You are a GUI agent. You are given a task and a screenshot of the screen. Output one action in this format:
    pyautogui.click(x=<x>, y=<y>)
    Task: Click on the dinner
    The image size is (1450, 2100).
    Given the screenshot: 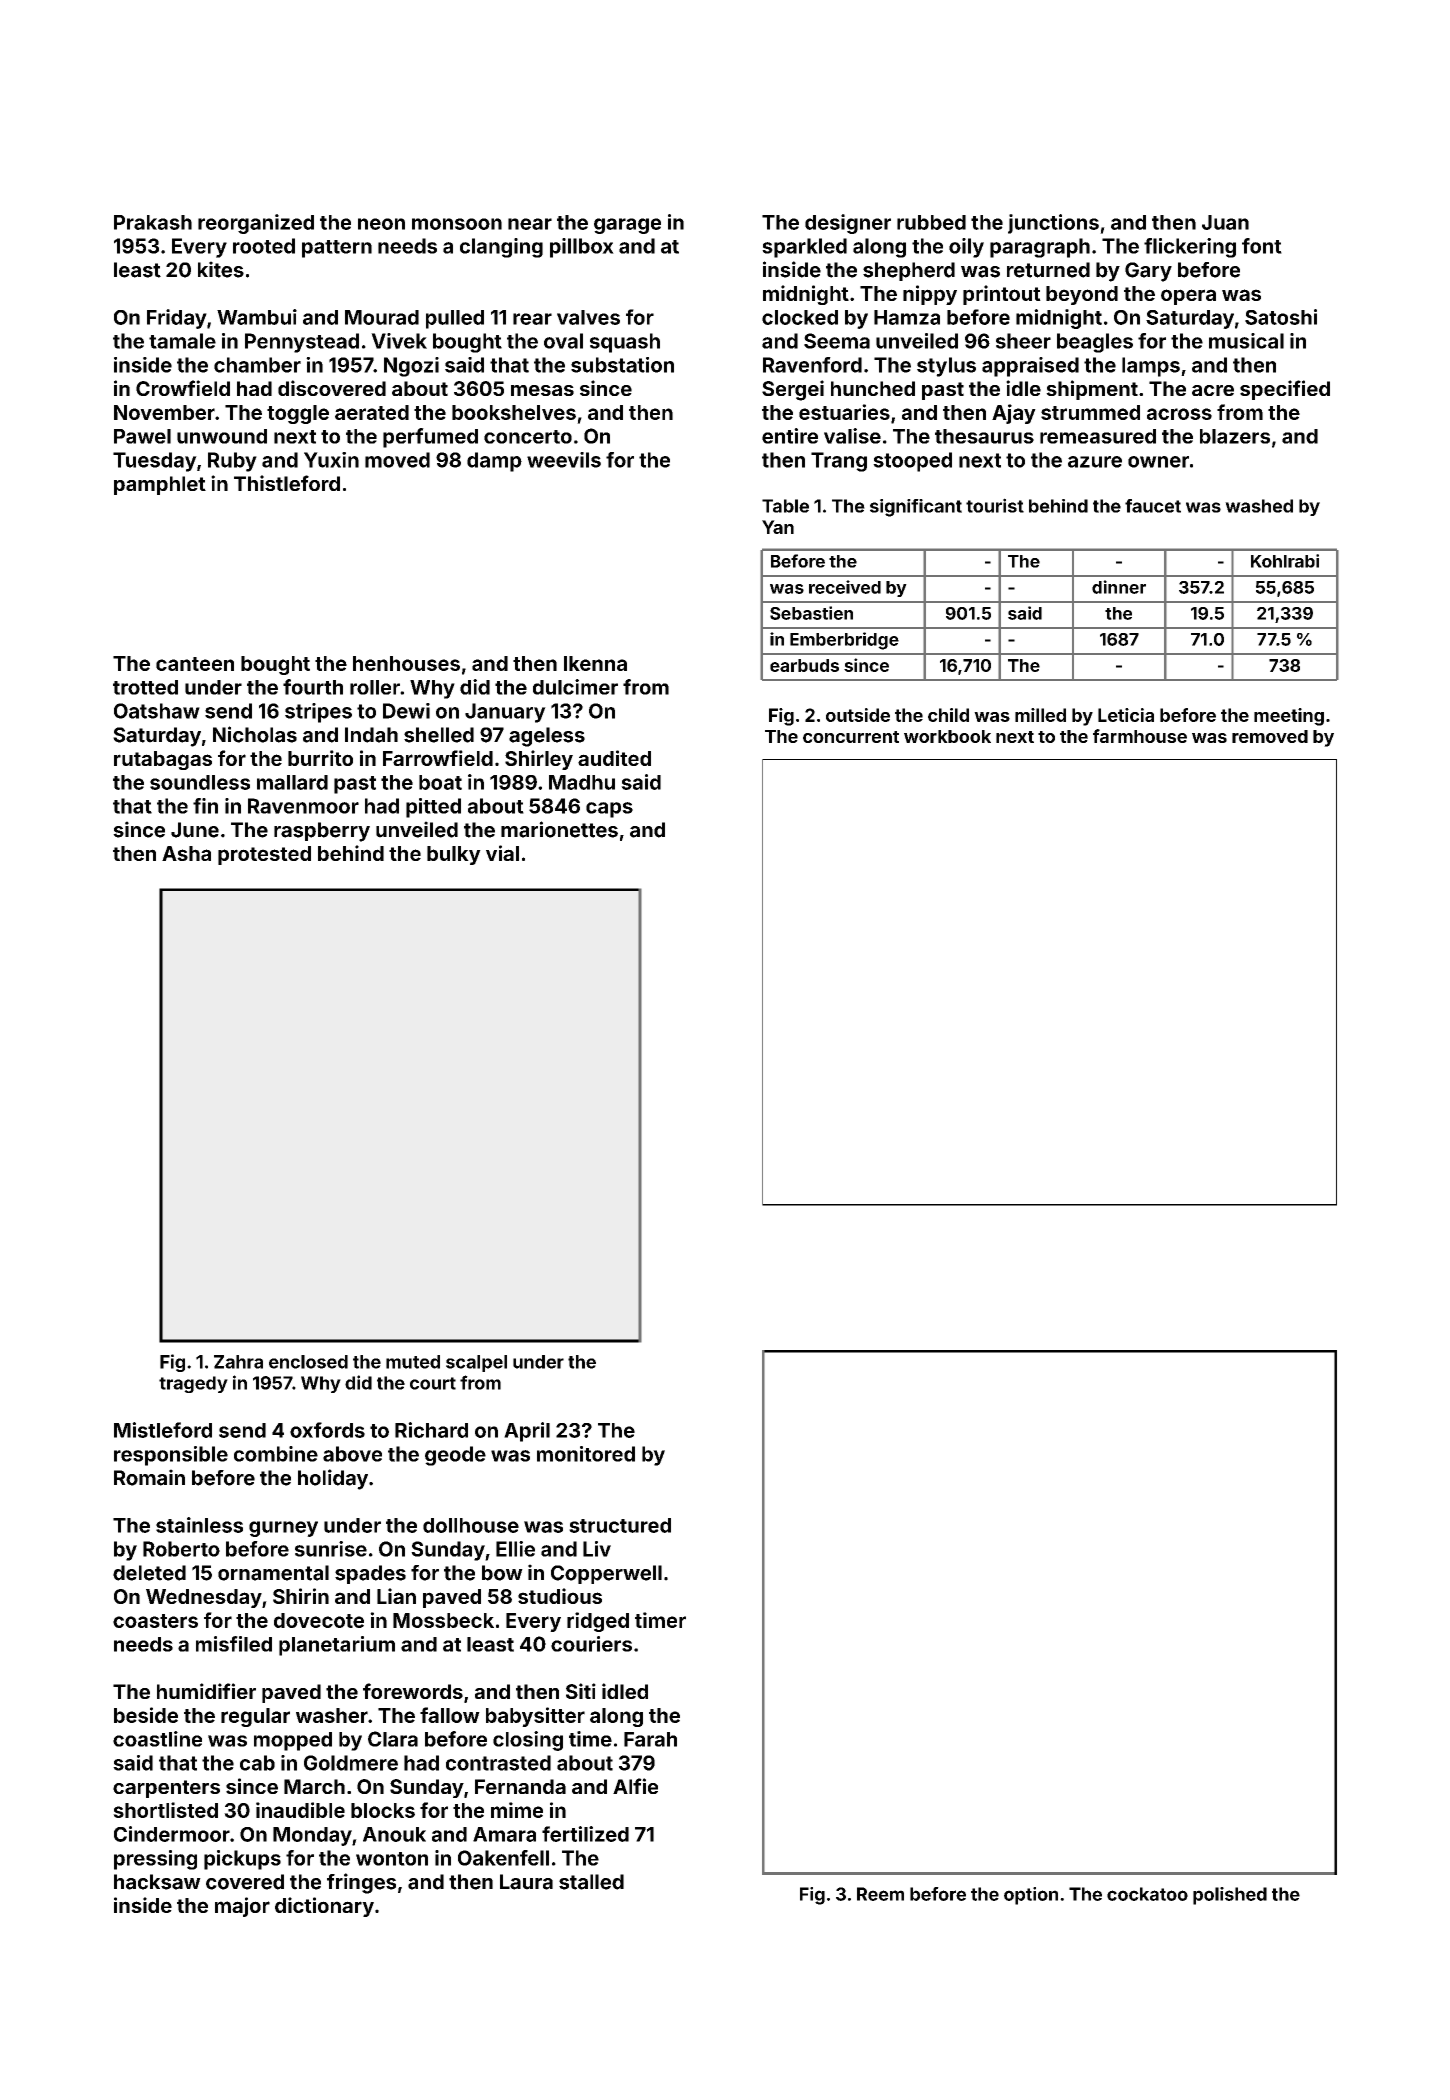 What is the action you would take?
    pyautogui.click(x=1119, y=587)
